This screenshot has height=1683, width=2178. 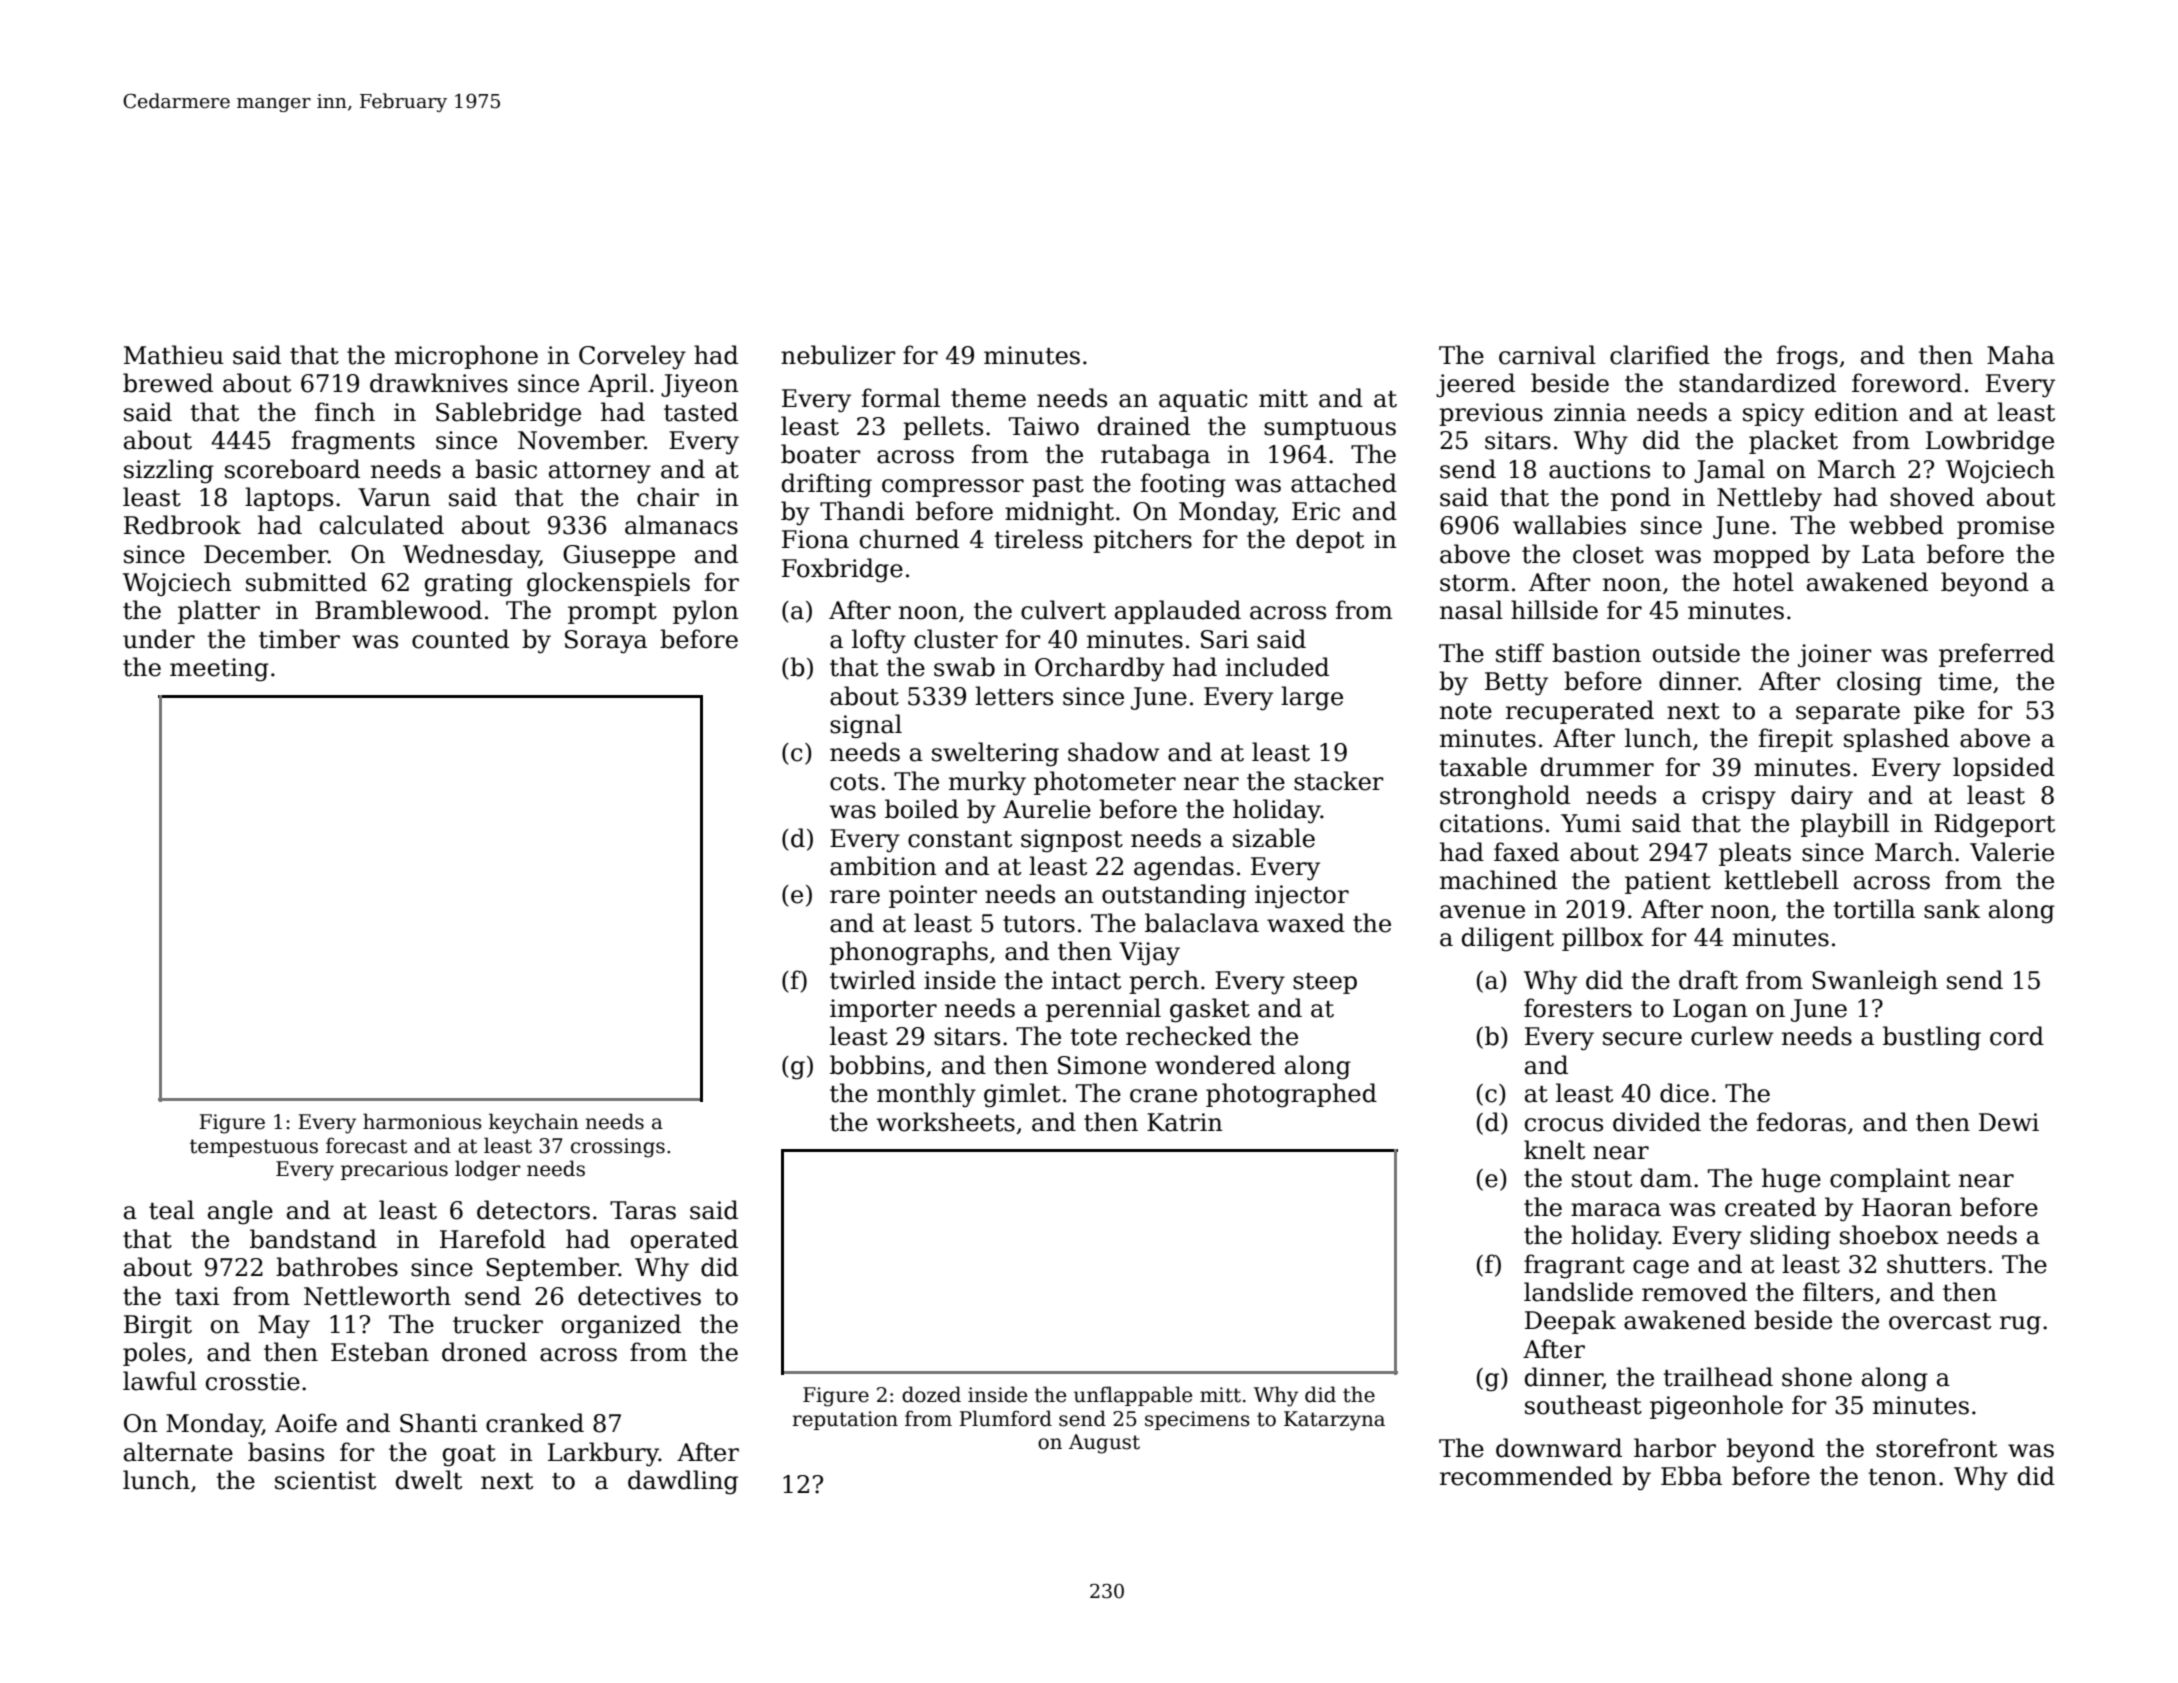 What do you see at coordinates (254, 1148) in the screenshot?
I see `tempestuous` at bounding box center [254, 1148].
